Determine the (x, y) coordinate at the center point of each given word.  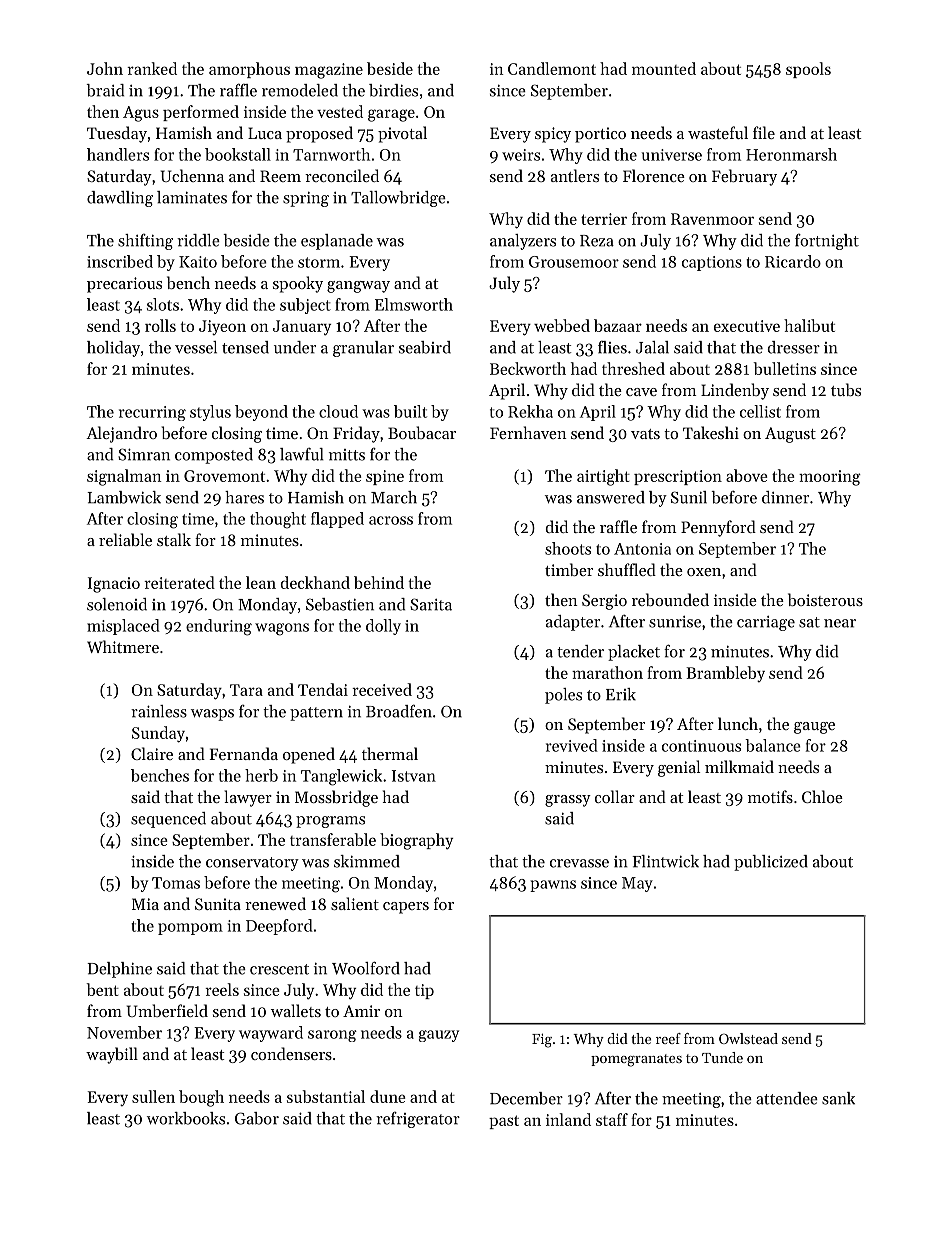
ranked (152, 68)
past (504, 1122)
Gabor (257, 1118)
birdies (393, 90)
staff (612, 1119)
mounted (664, 68)
